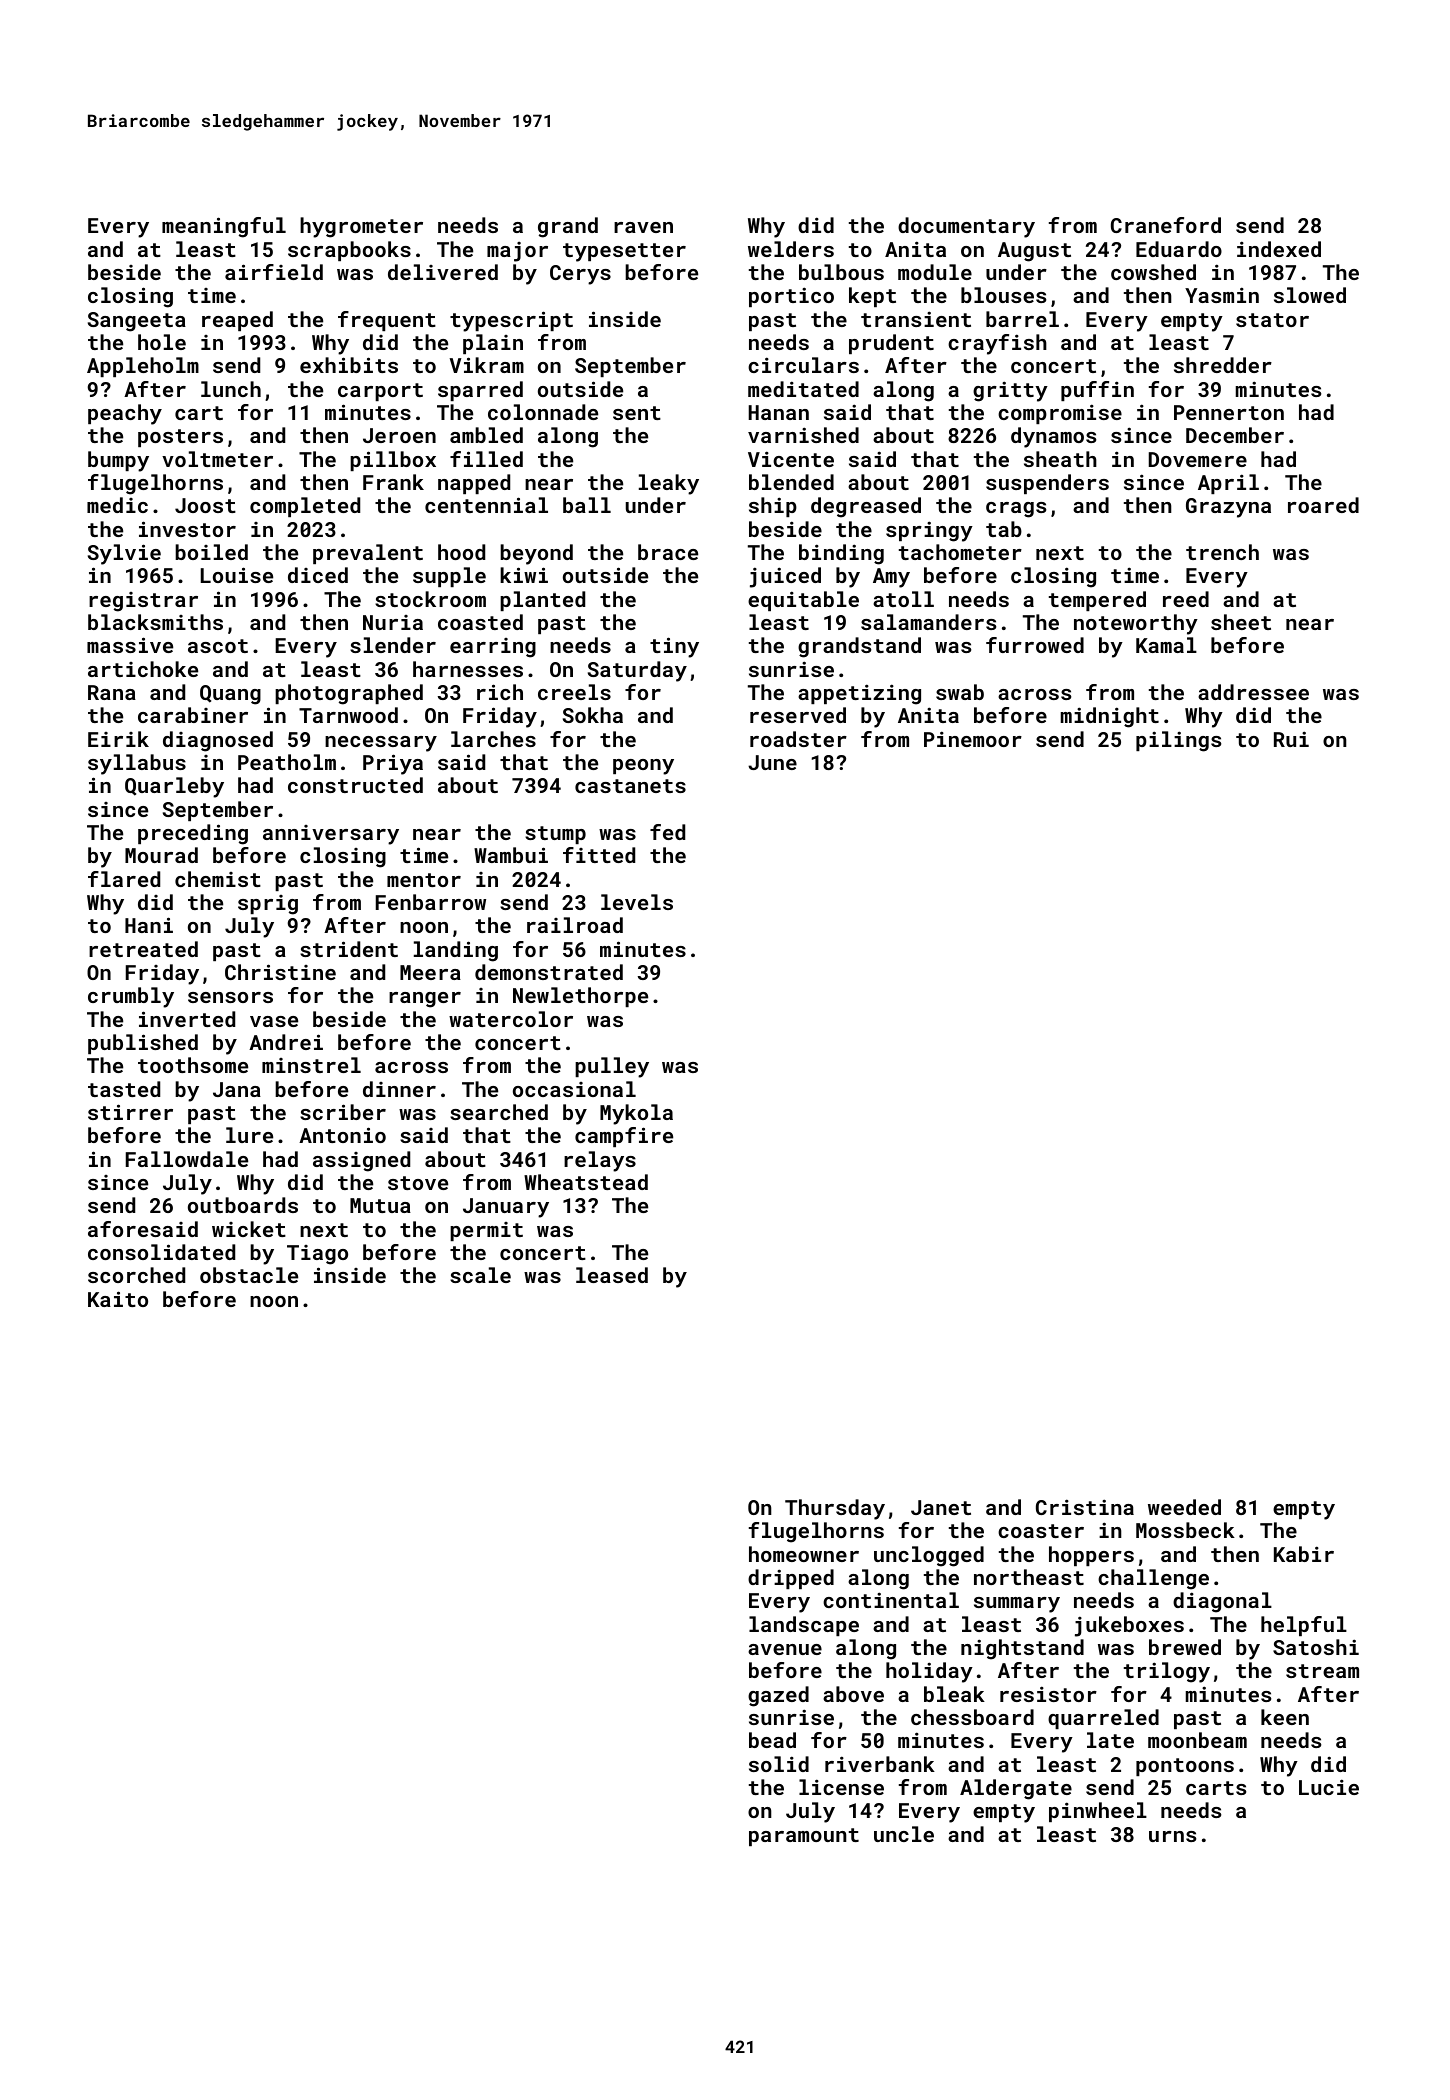  Describe the element at coordinates (1198, 459) in the screenshot. I see `Dovemere` at that location.
